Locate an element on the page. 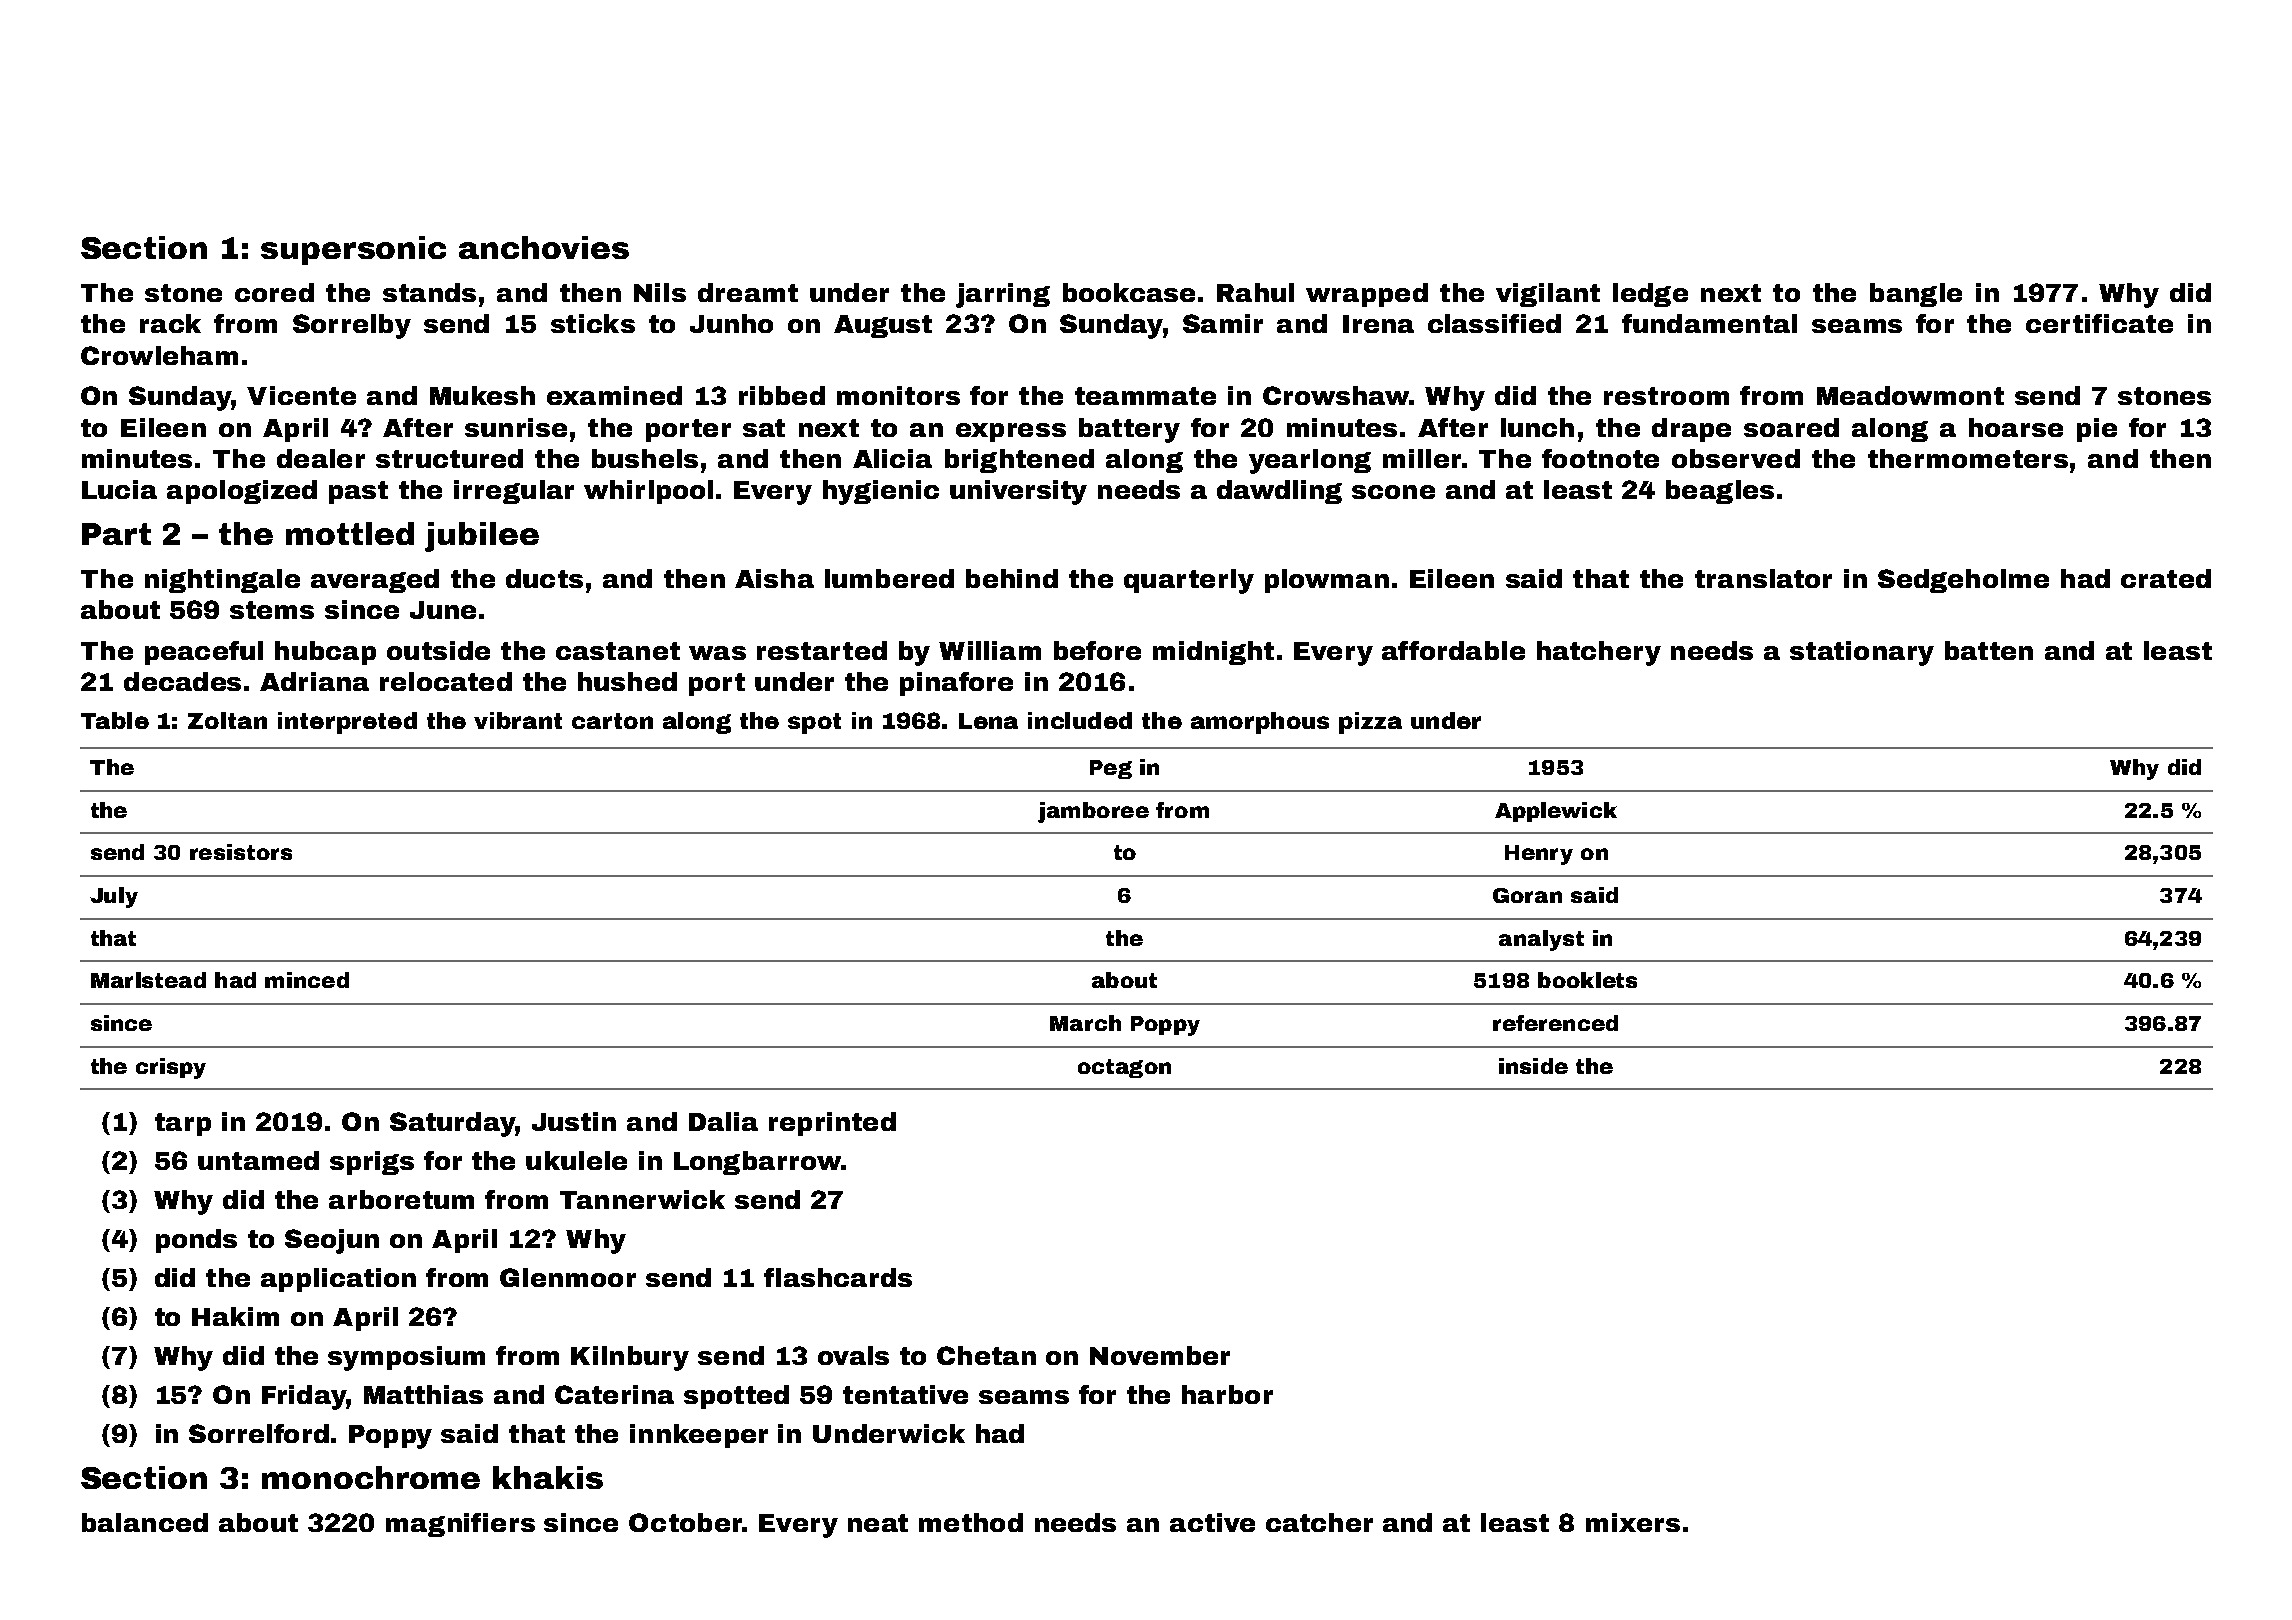 The height and width of the page is (1620, 2292). Crowleham is located at coordinates (159, 355).
